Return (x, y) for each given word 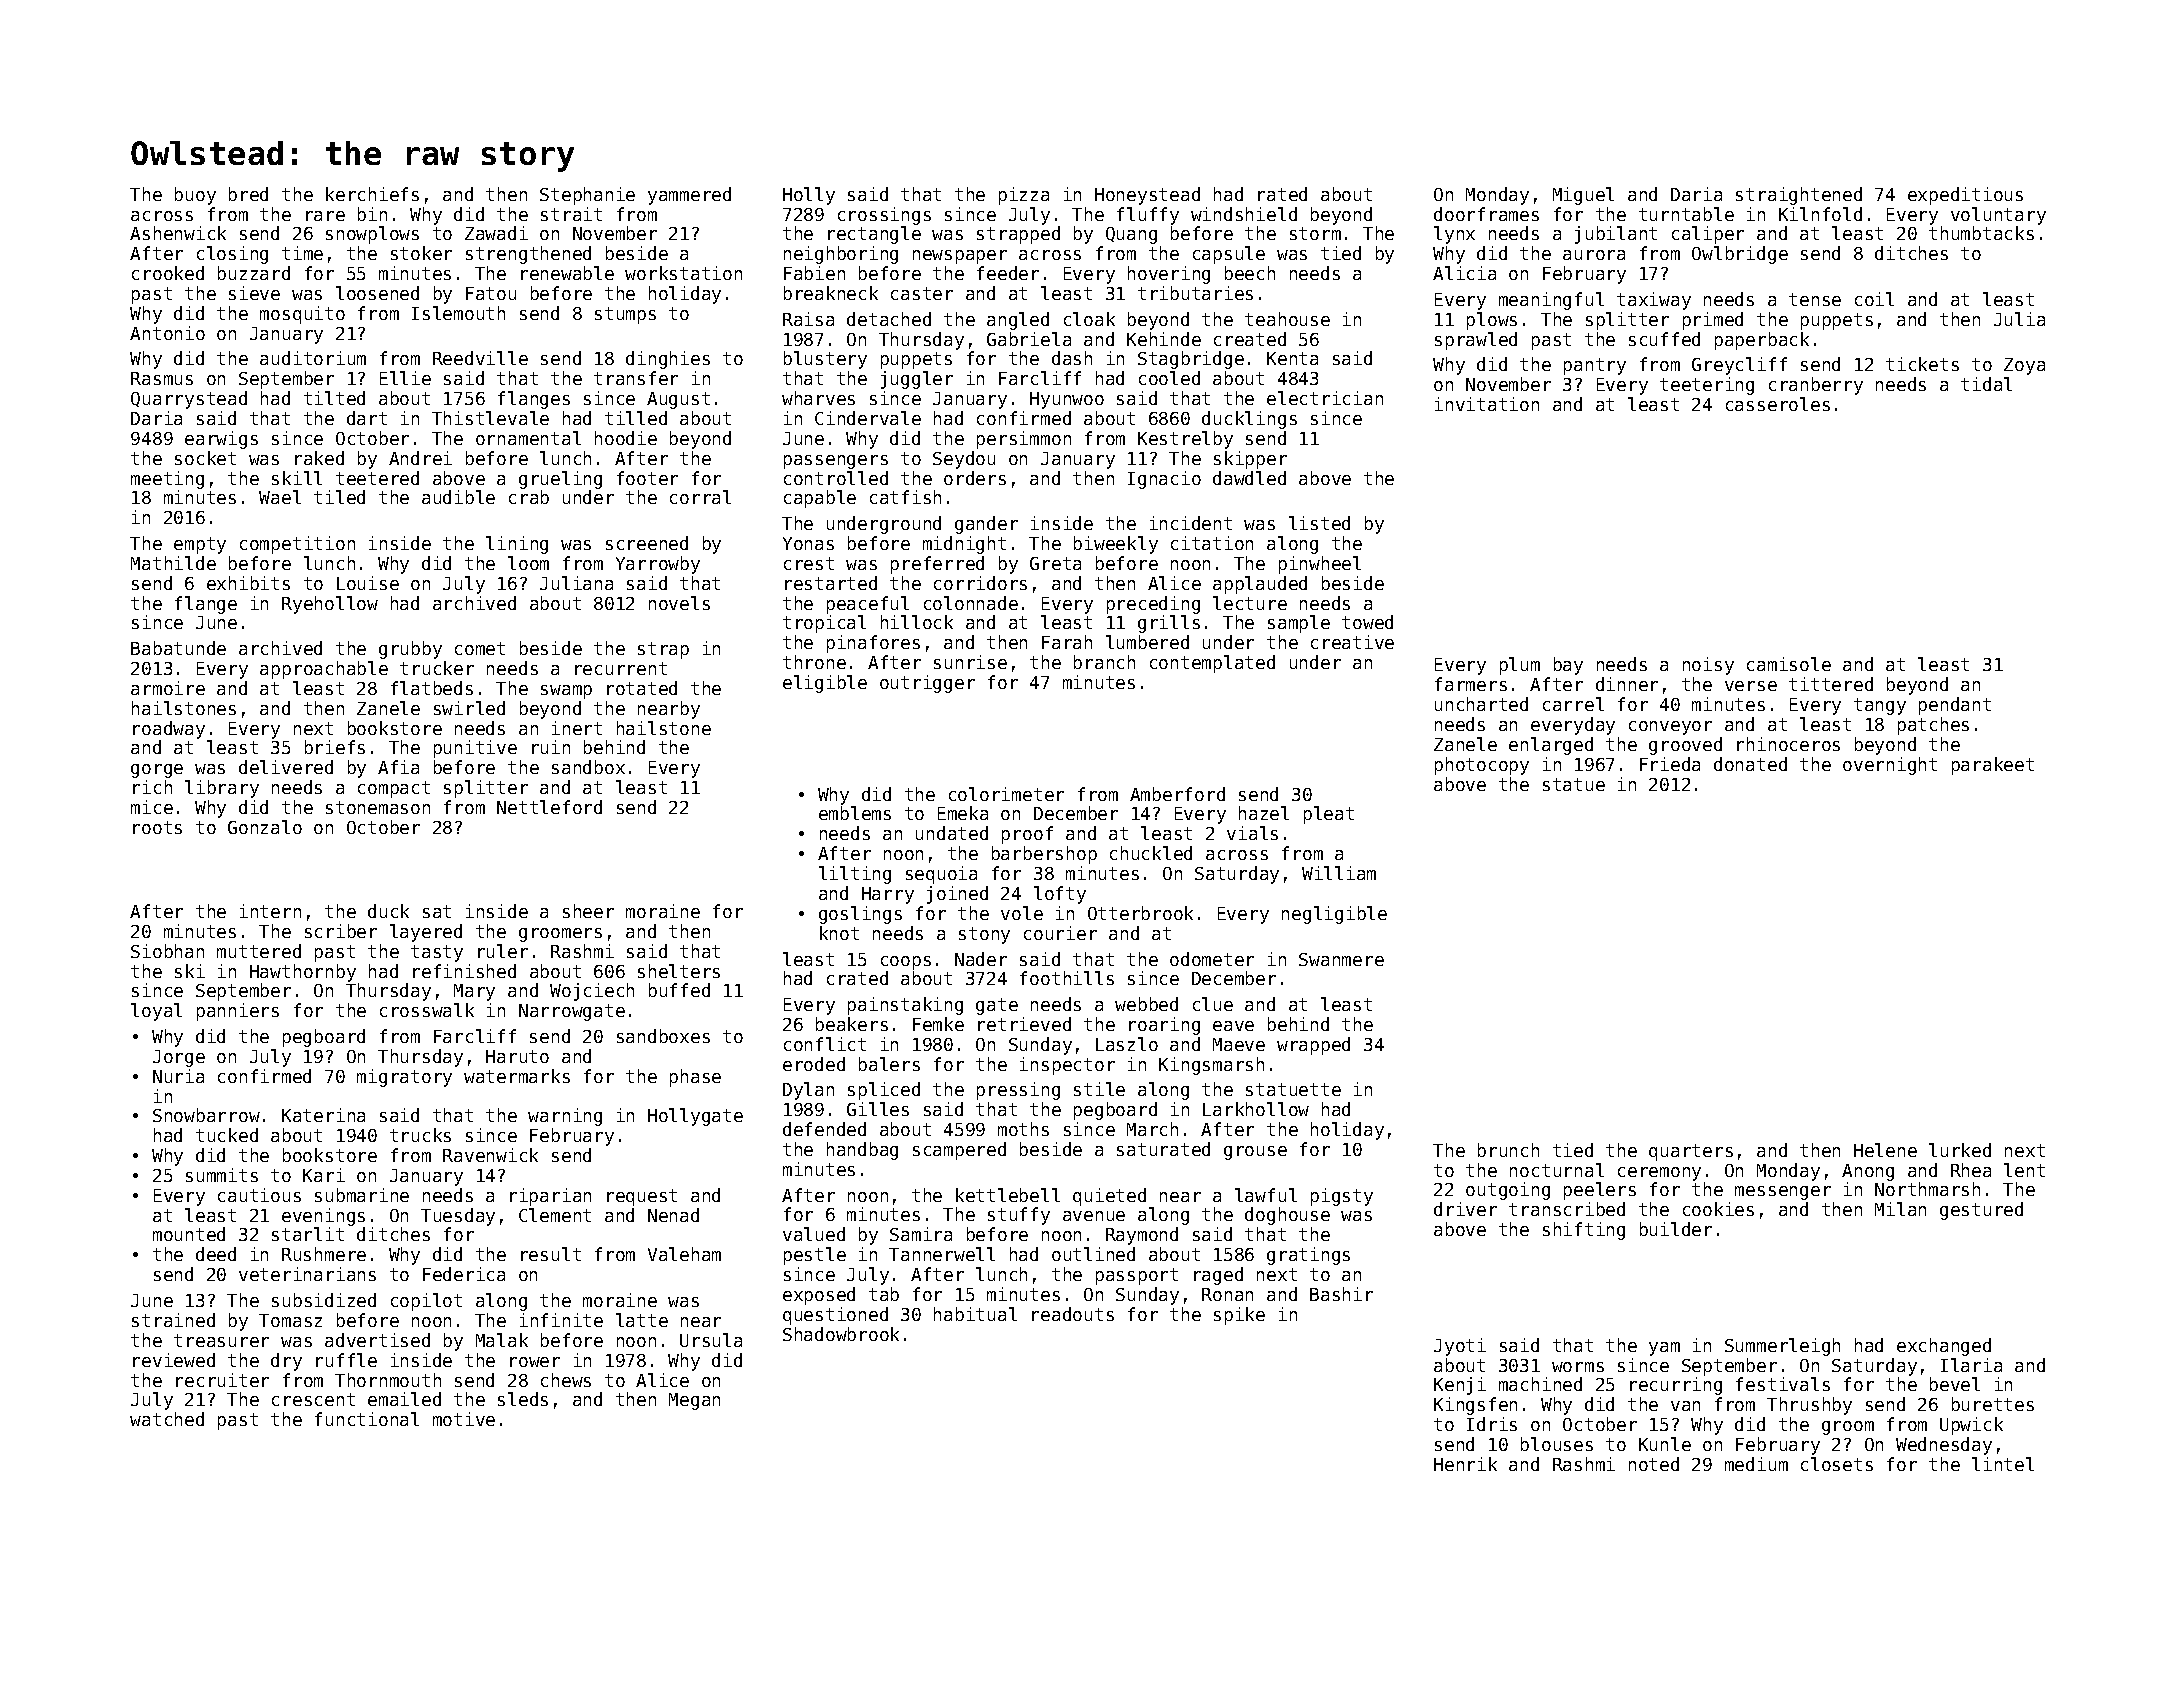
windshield (1244, 214)
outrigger (927, 684)
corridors (980, 583)
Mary (474, 992)
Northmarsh (1927, 1189)
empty (200, 545)
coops (906, 963)
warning (565, 1117)
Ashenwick (178, 233)
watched (167, 1419)
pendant (1955, 706)
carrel (1573, 704)
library (222, 789)
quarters (1691, 1152)
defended (824, 1129)
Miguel (1583, 196)
